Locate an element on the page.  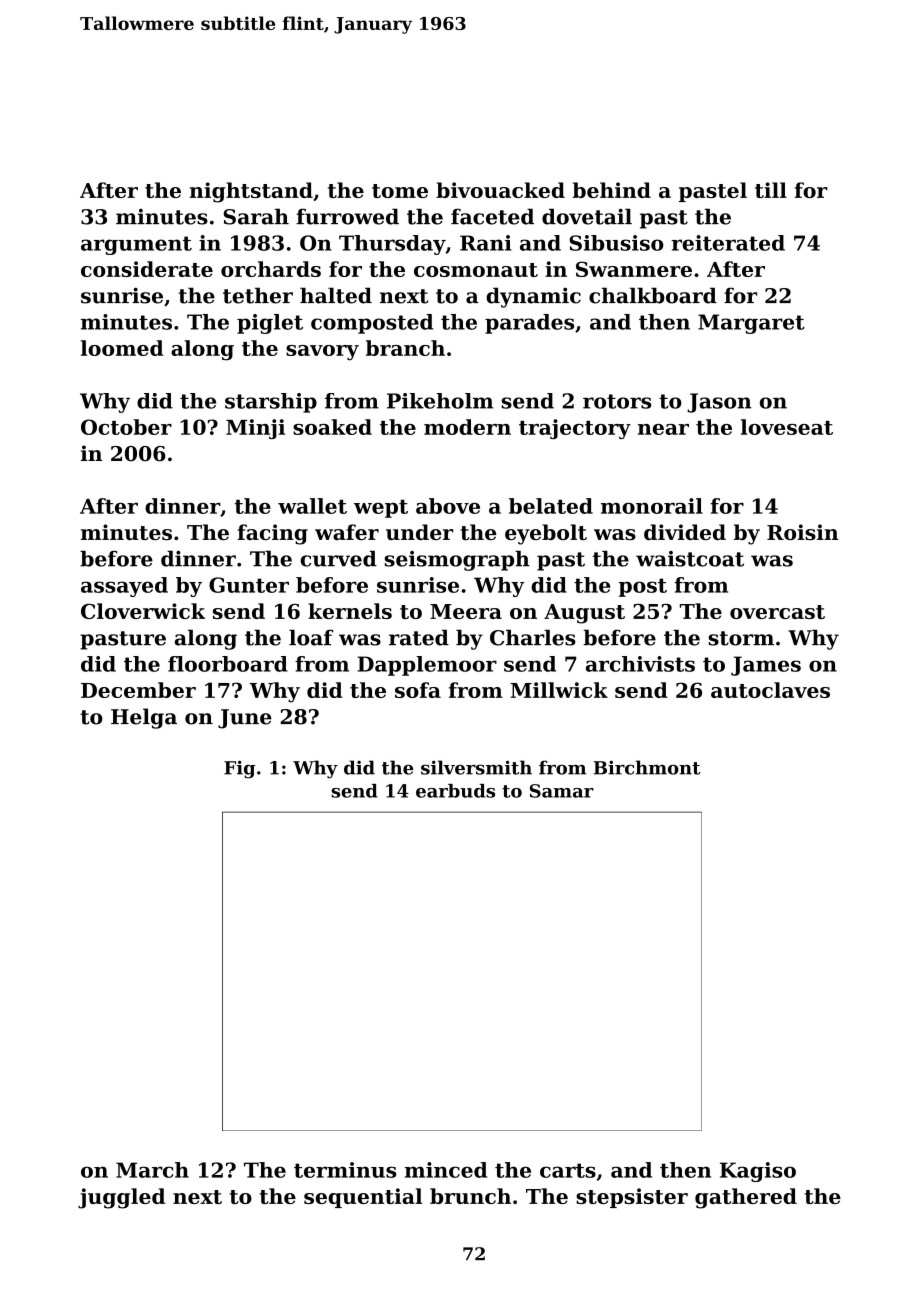
bivouacked is located at coordinates (500, 190).
